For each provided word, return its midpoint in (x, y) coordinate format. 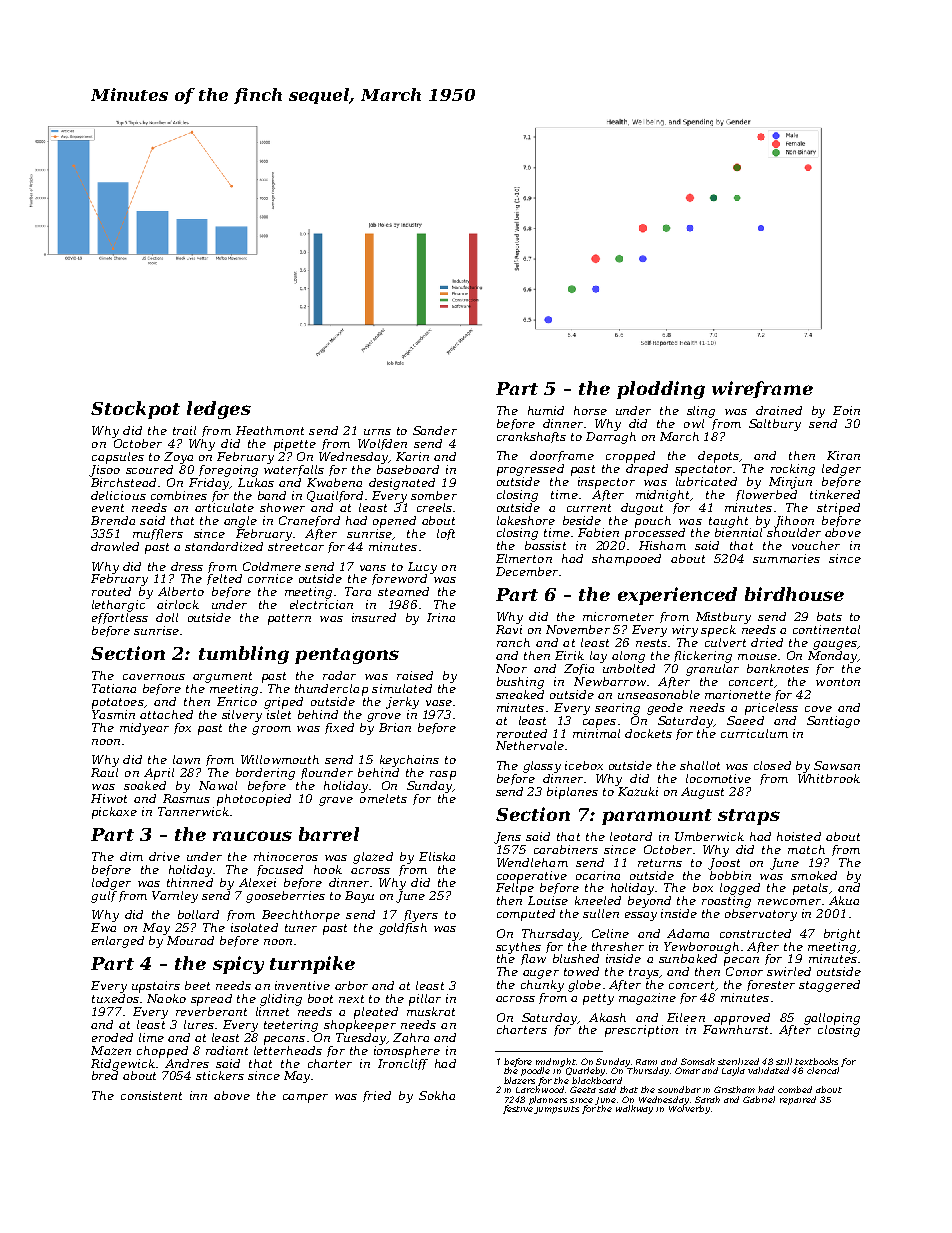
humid (546, 410)
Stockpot (135, 410)
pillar (425, 1000)
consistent (151, 1095)
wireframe (762, 389)
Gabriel (759, 1099)
